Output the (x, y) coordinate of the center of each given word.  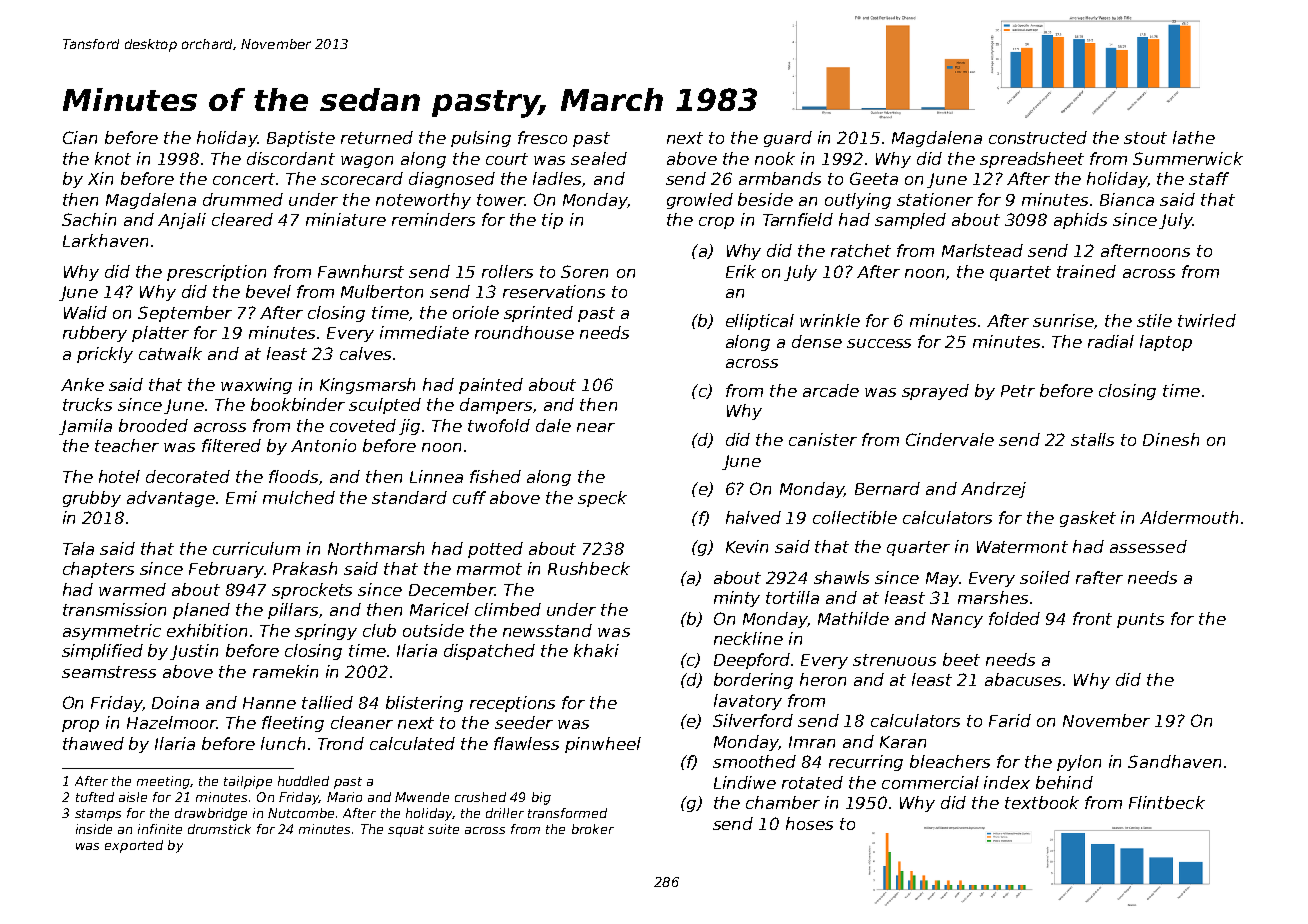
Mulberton (382, 291)
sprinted (538, 314)
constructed (1038, 137)
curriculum (256, 548)
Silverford (753, 720)
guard (788, 139)
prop (80, 726)
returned (377, 137)
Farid (1010, 720)
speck (602, 499)
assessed (1148, 546)
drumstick (219, 829)
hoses (809, 823)
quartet (1020, 273)
